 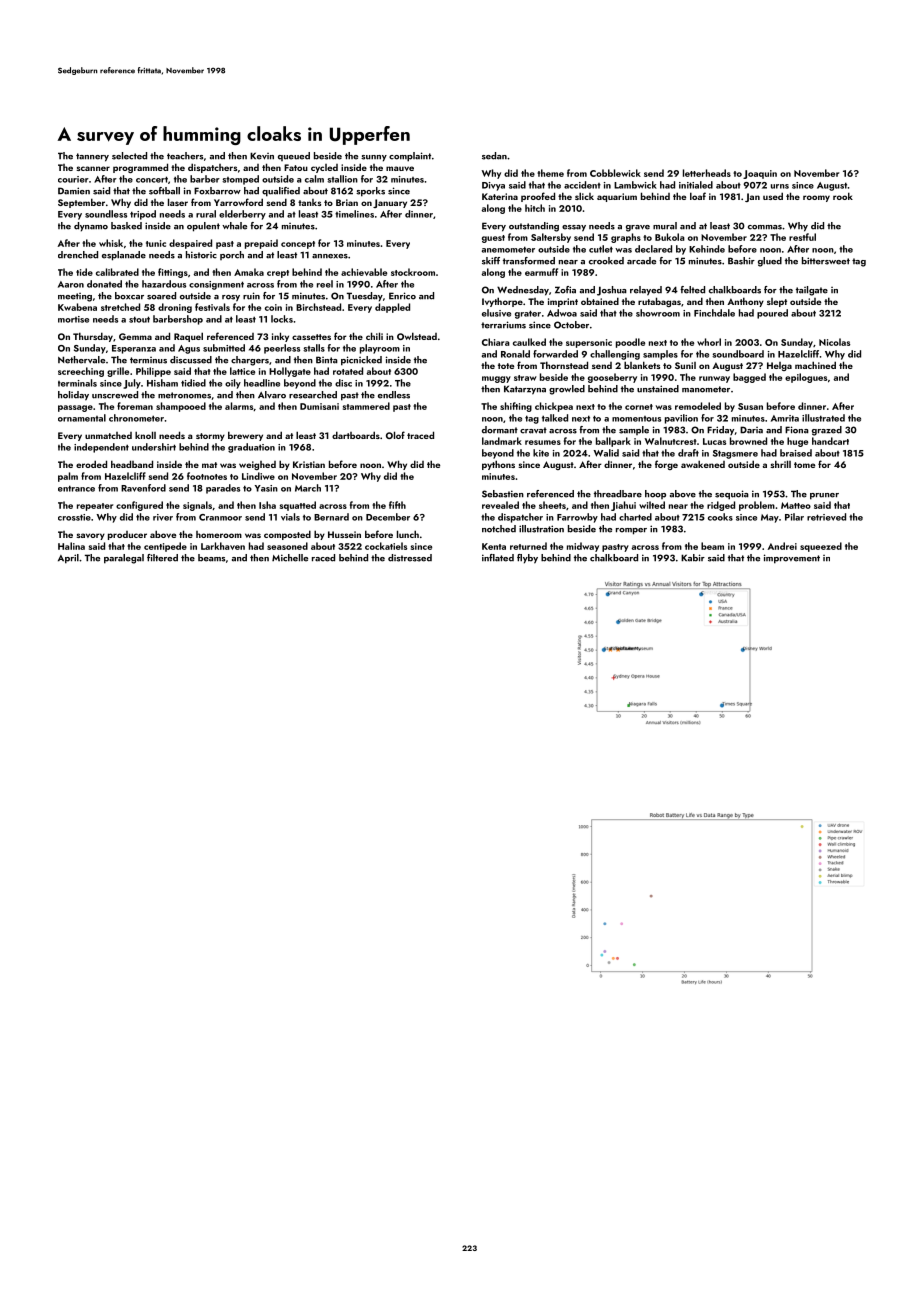 What do you see at coordinates (262, 156) in the page?
I see `Kevin` at bounding box center [262, 156].
